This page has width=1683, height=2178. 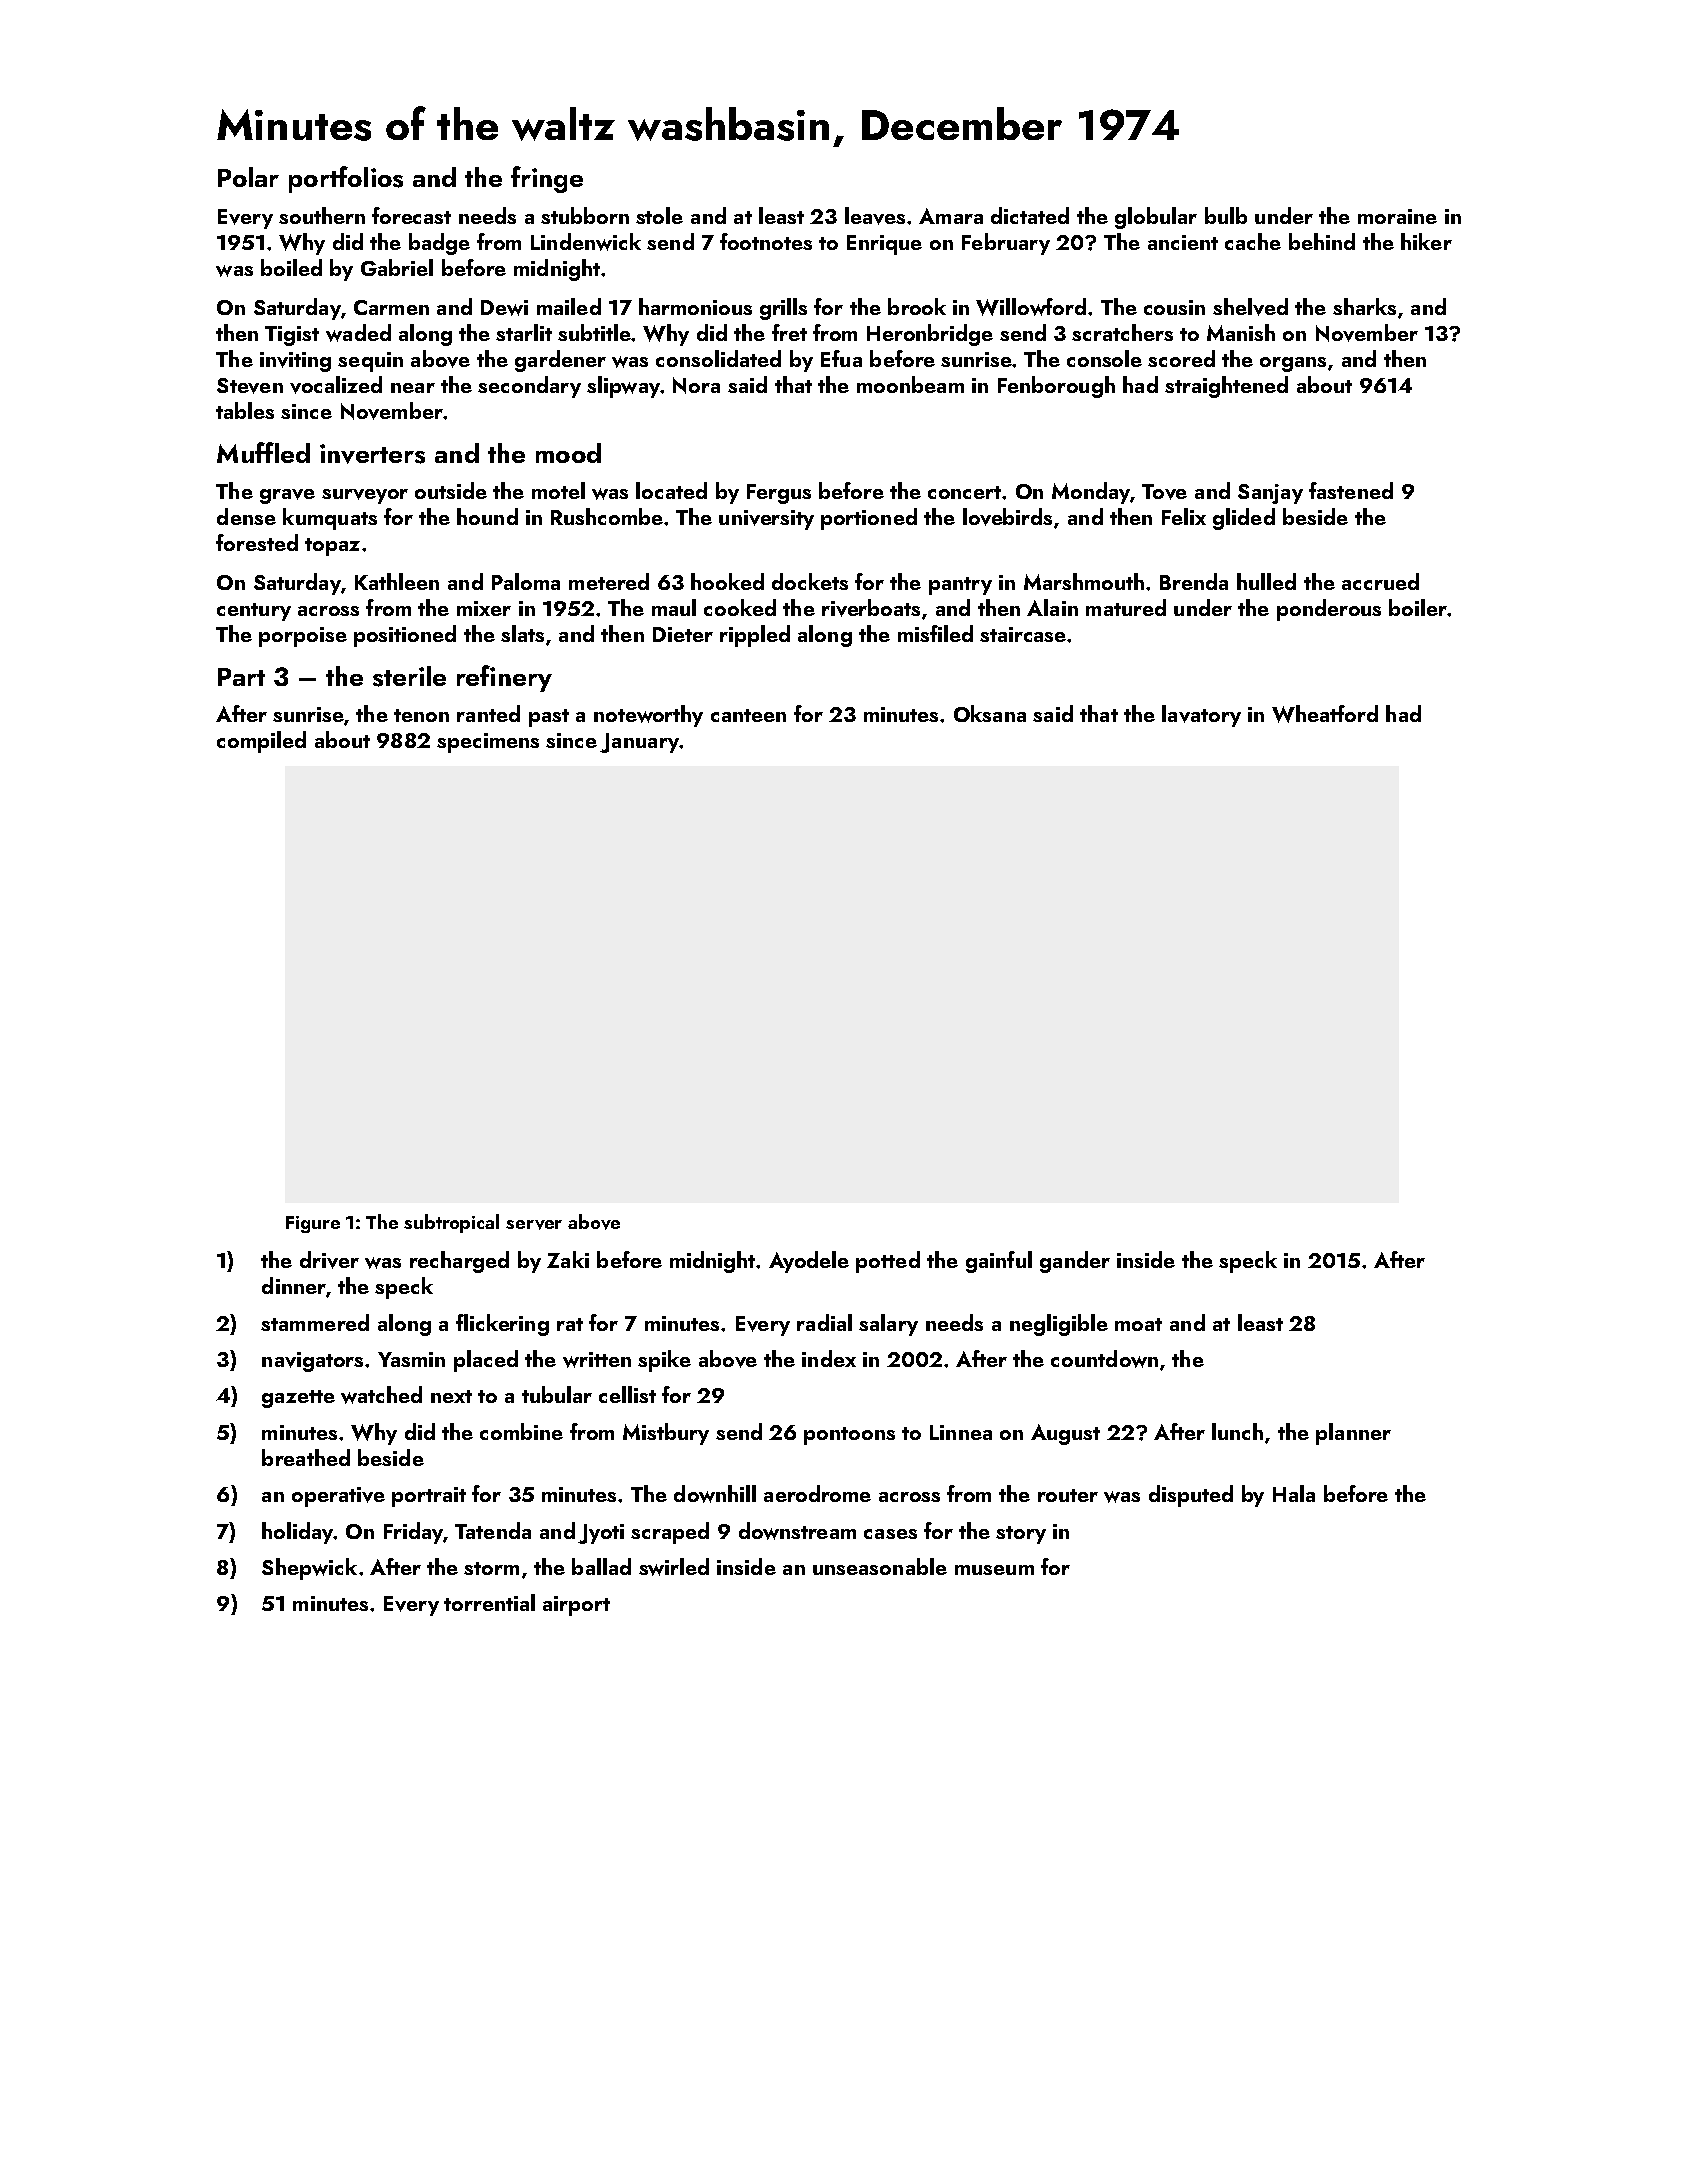 I want to click on torrential, so click(x=489, y=1602).
